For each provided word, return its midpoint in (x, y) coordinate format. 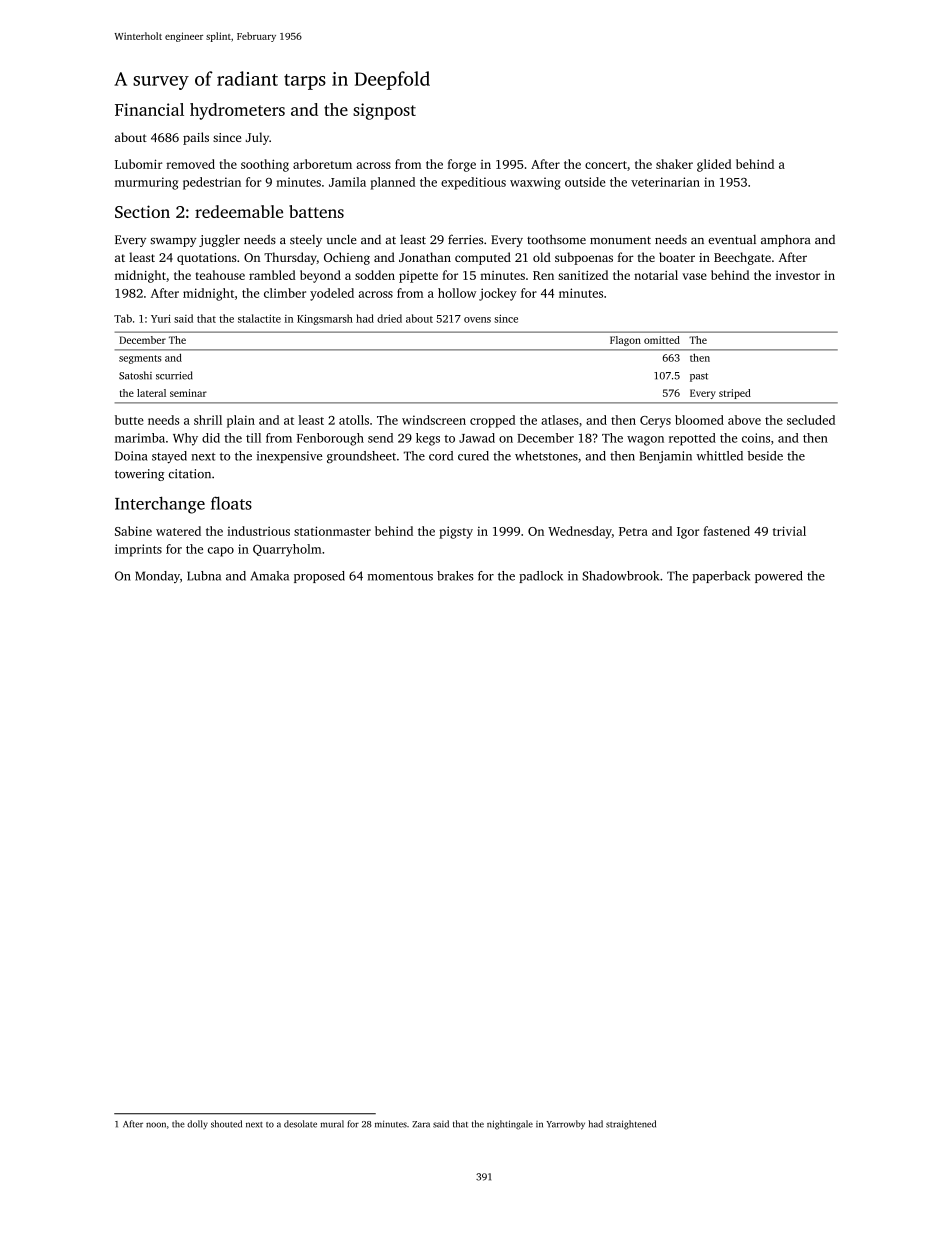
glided (714, 165)
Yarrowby (565, 1125)
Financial (149, 109)
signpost (384, 111)
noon (156, 1125)
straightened (631, 1125)
